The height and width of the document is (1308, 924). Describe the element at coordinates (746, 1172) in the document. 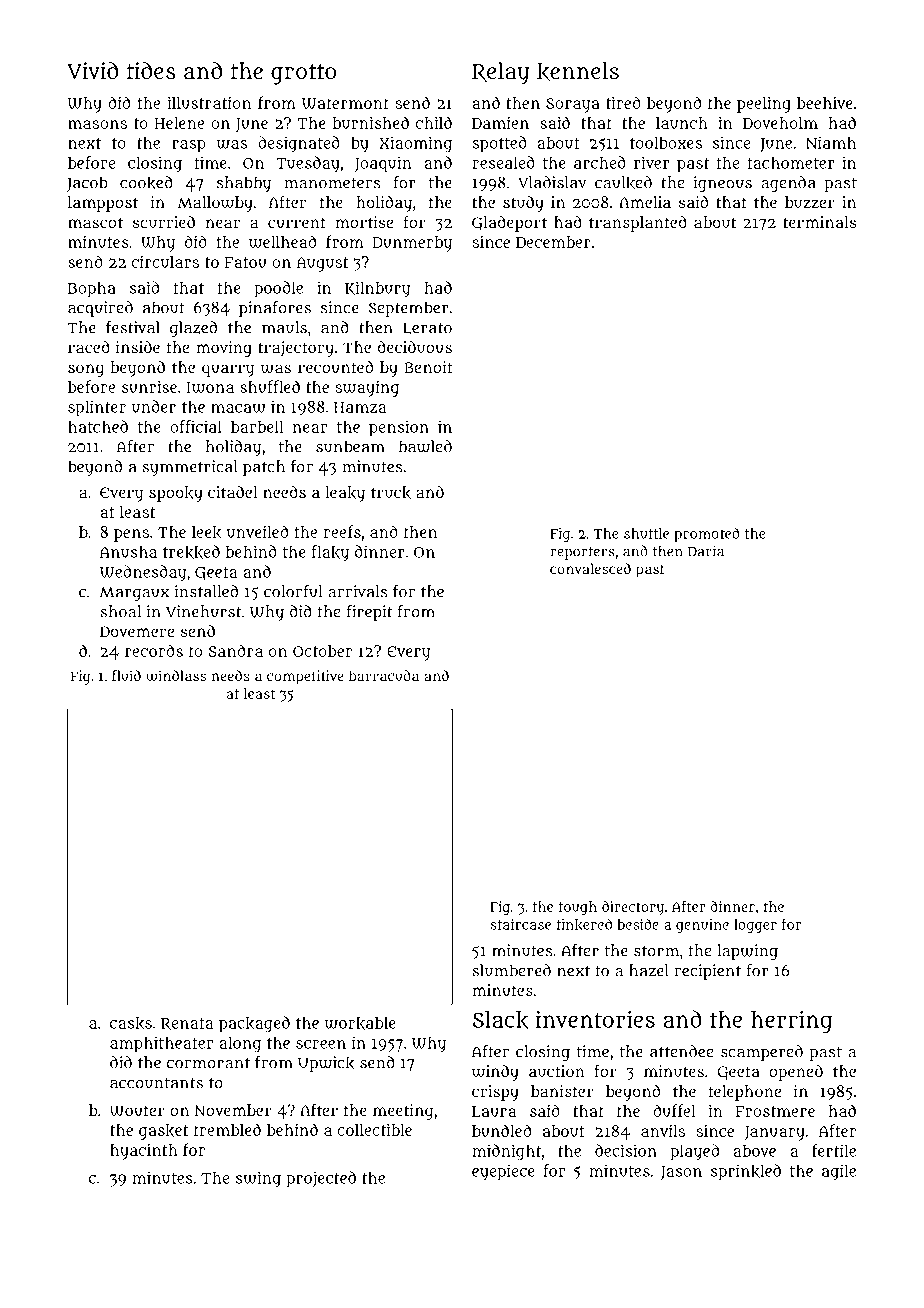

I see `sprinkled` at that location.
